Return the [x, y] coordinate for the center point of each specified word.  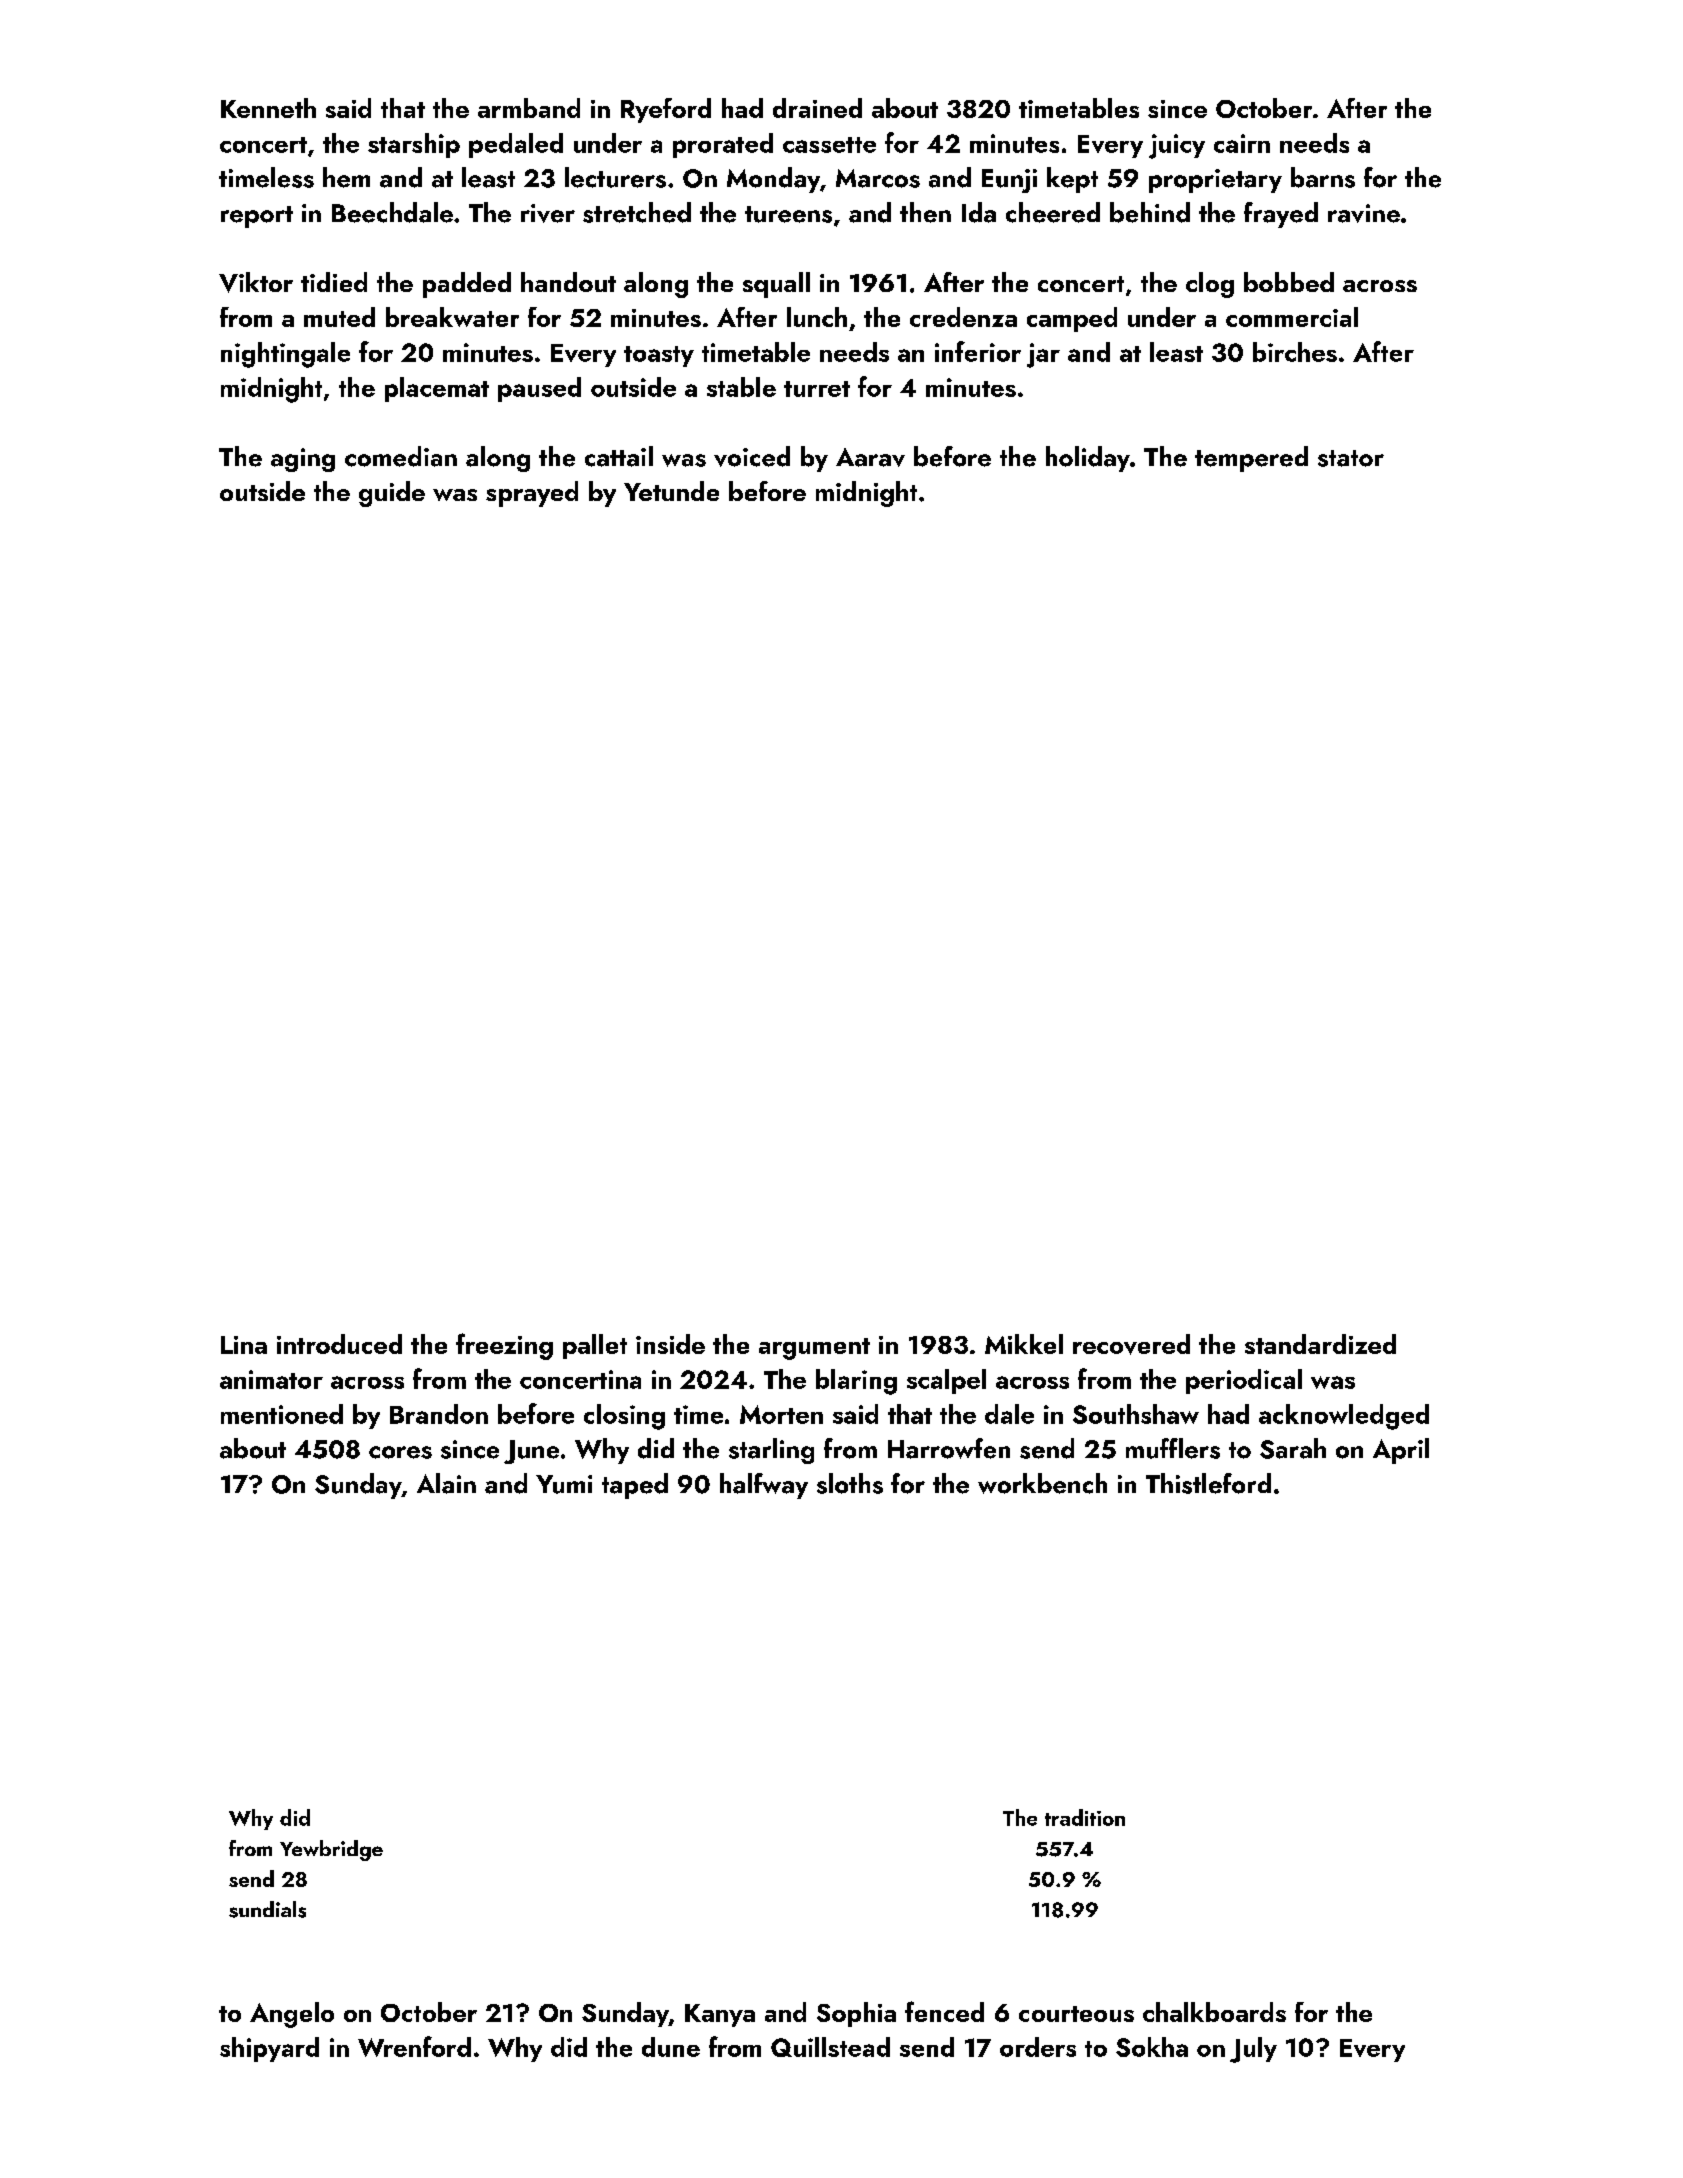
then [925, 212]
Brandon [439, 1414]
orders [1038, 2047]
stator [1351, 458]
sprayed [532, 494]
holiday [1088, 459]
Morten [781, 1414]
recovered [1131, 1344]
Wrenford [414, 2046]
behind [1150, 212]
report [257, 217]
